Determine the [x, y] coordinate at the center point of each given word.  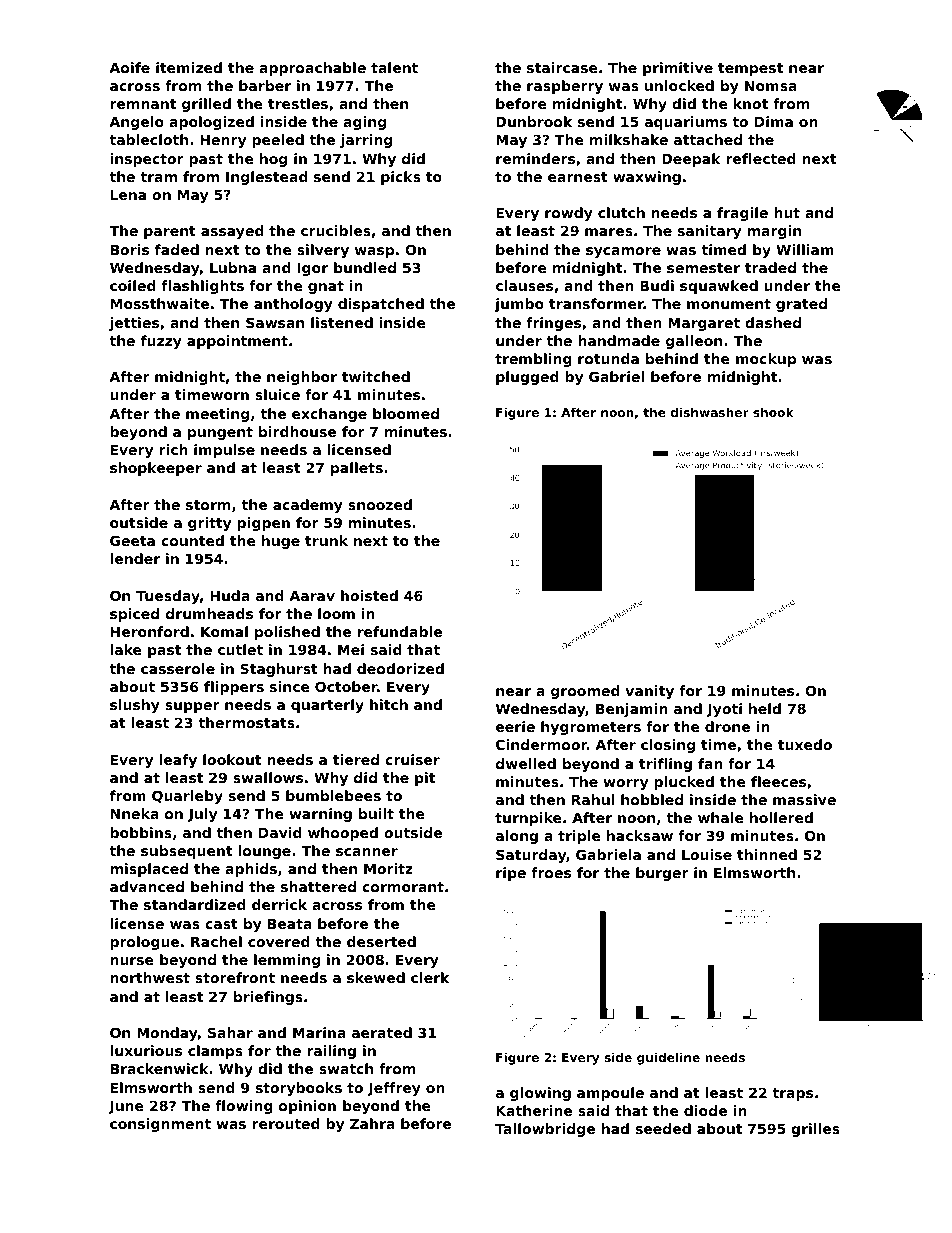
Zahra [372, 1123]
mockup [766, 360]
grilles [815, 1130]
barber [265, 85]
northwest [150, 977]
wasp [374, 252]
